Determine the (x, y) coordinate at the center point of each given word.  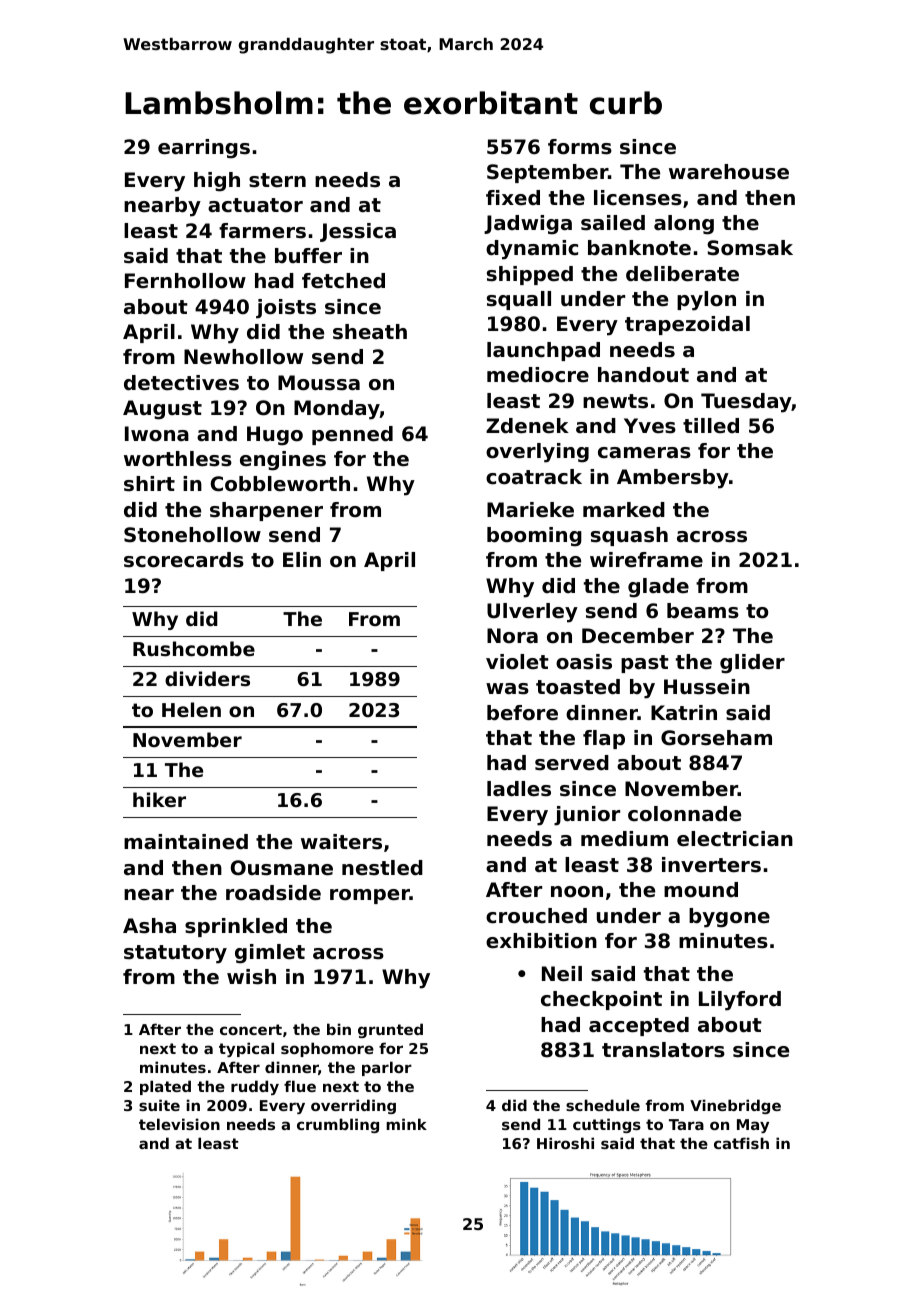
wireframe (646, 559)
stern (277, 180)
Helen (191, 709)
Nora (512, 636)
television (179, 1124)
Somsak (750, 248)
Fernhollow (185, 281)
